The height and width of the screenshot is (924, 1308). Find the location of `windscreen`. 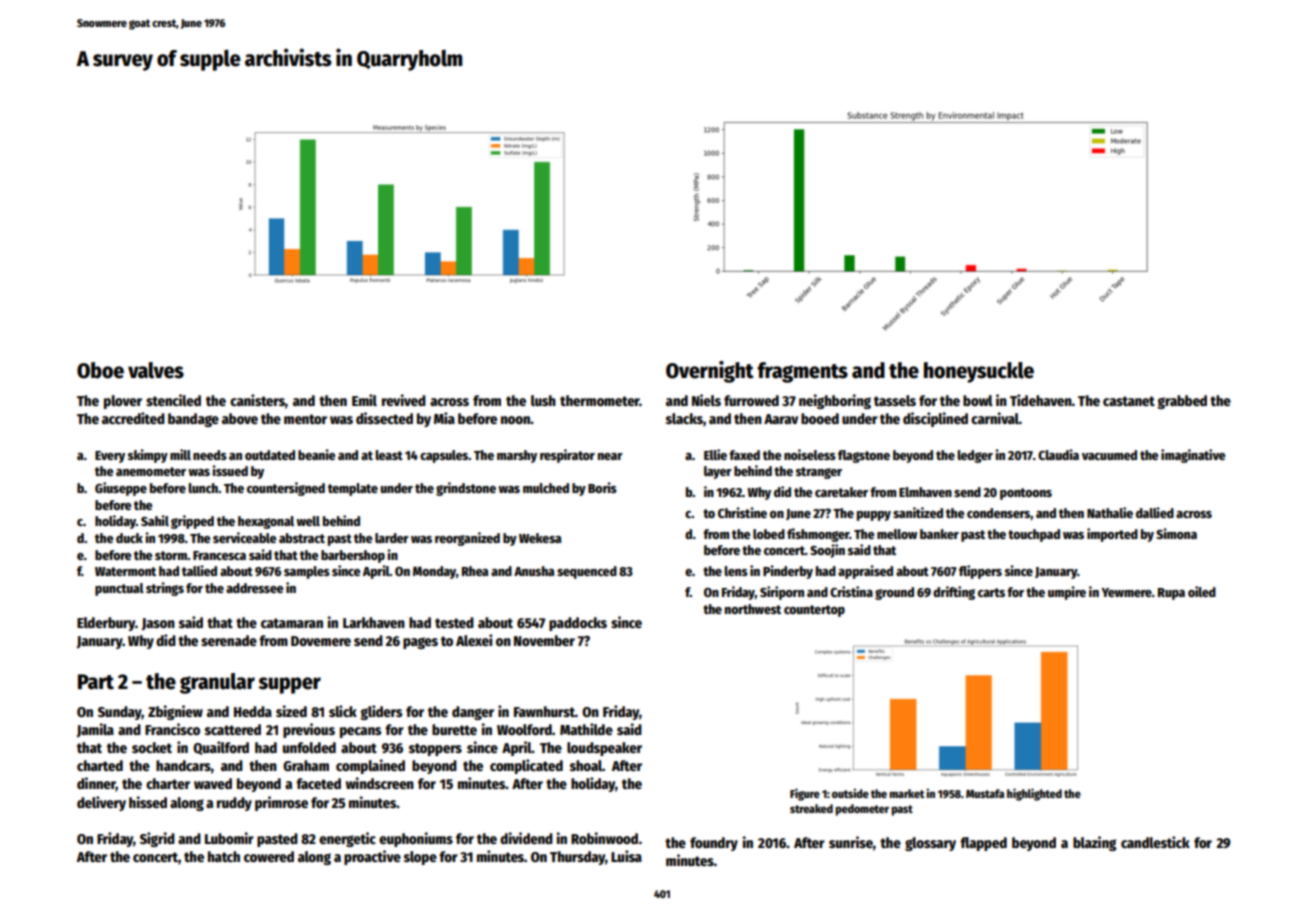

windscreen is located at coordinates (380, 783).
